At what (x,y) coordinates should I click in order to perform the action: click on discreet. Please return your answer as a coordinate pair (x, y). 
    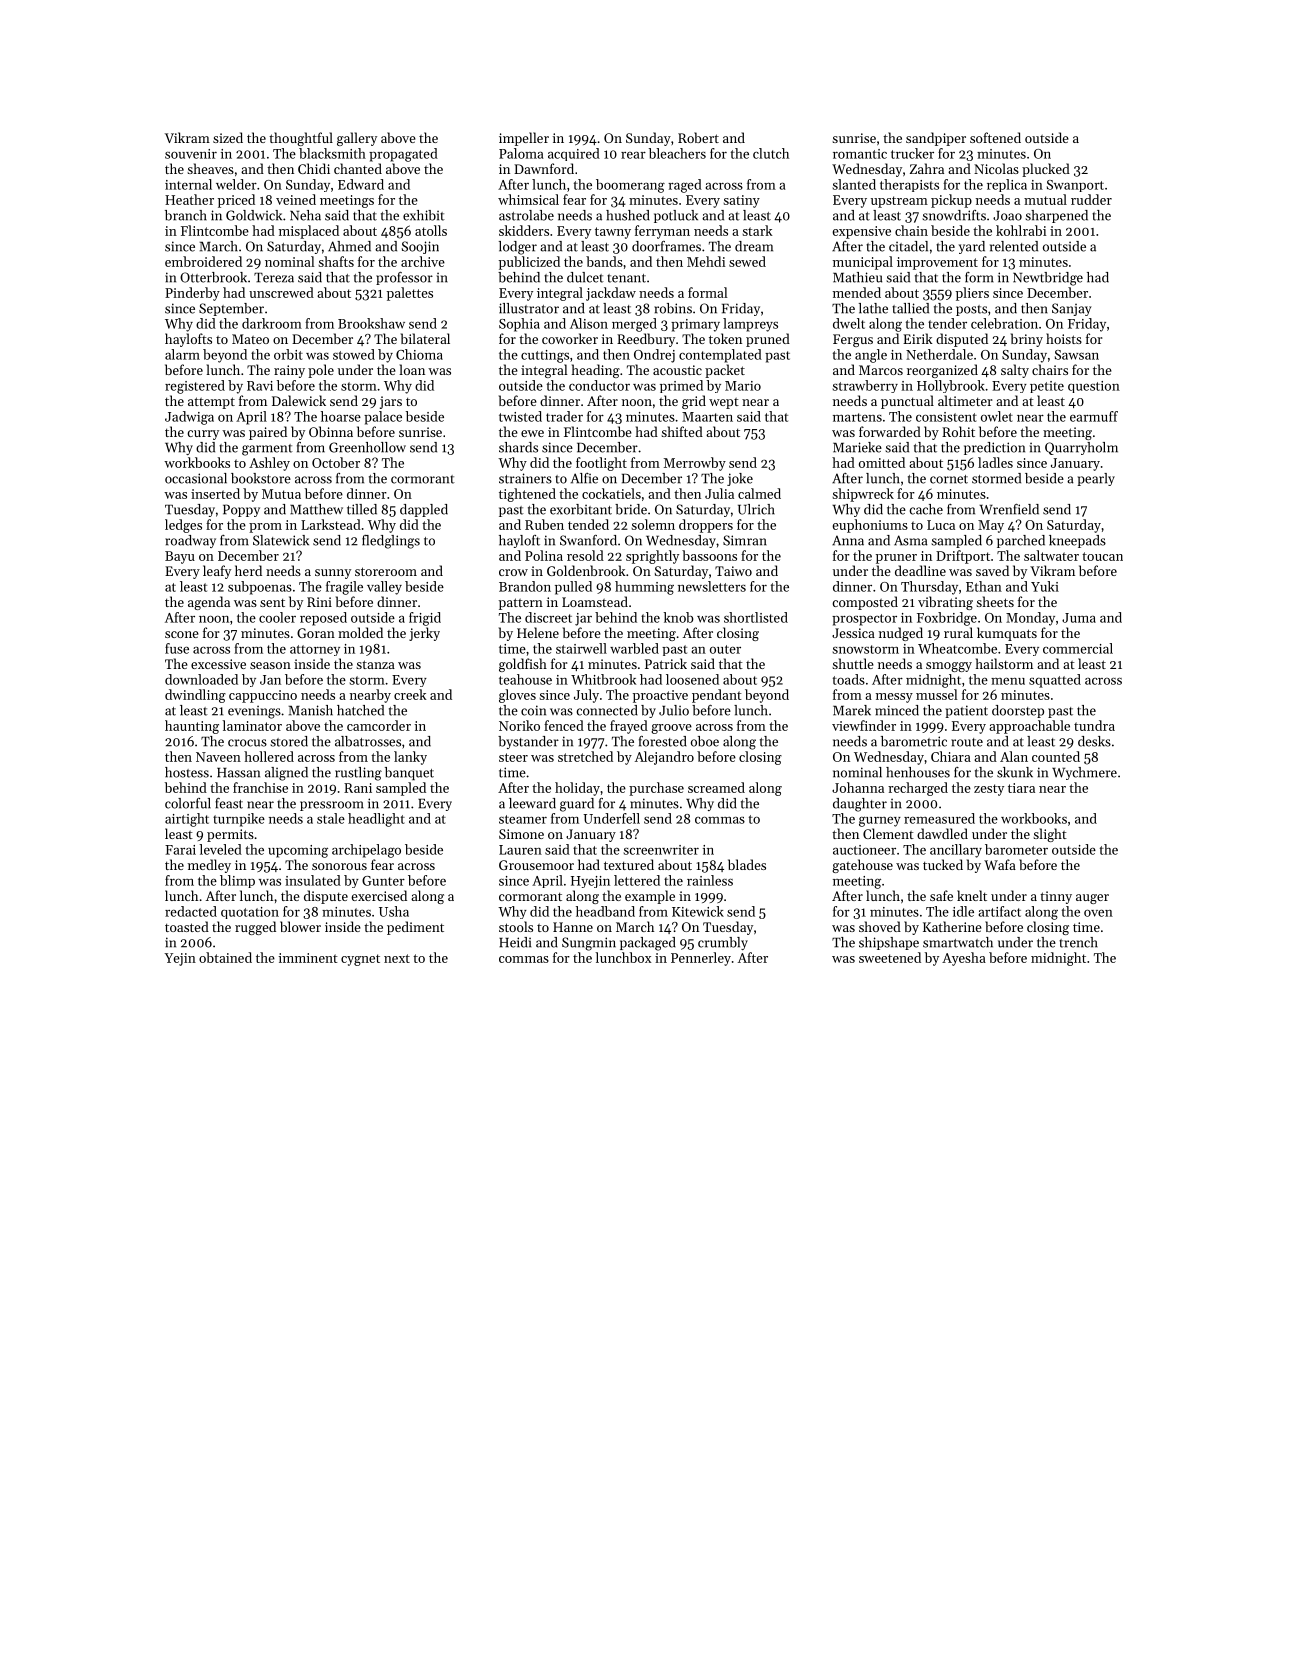
    Looking at the image, I should click on (548, 617).
